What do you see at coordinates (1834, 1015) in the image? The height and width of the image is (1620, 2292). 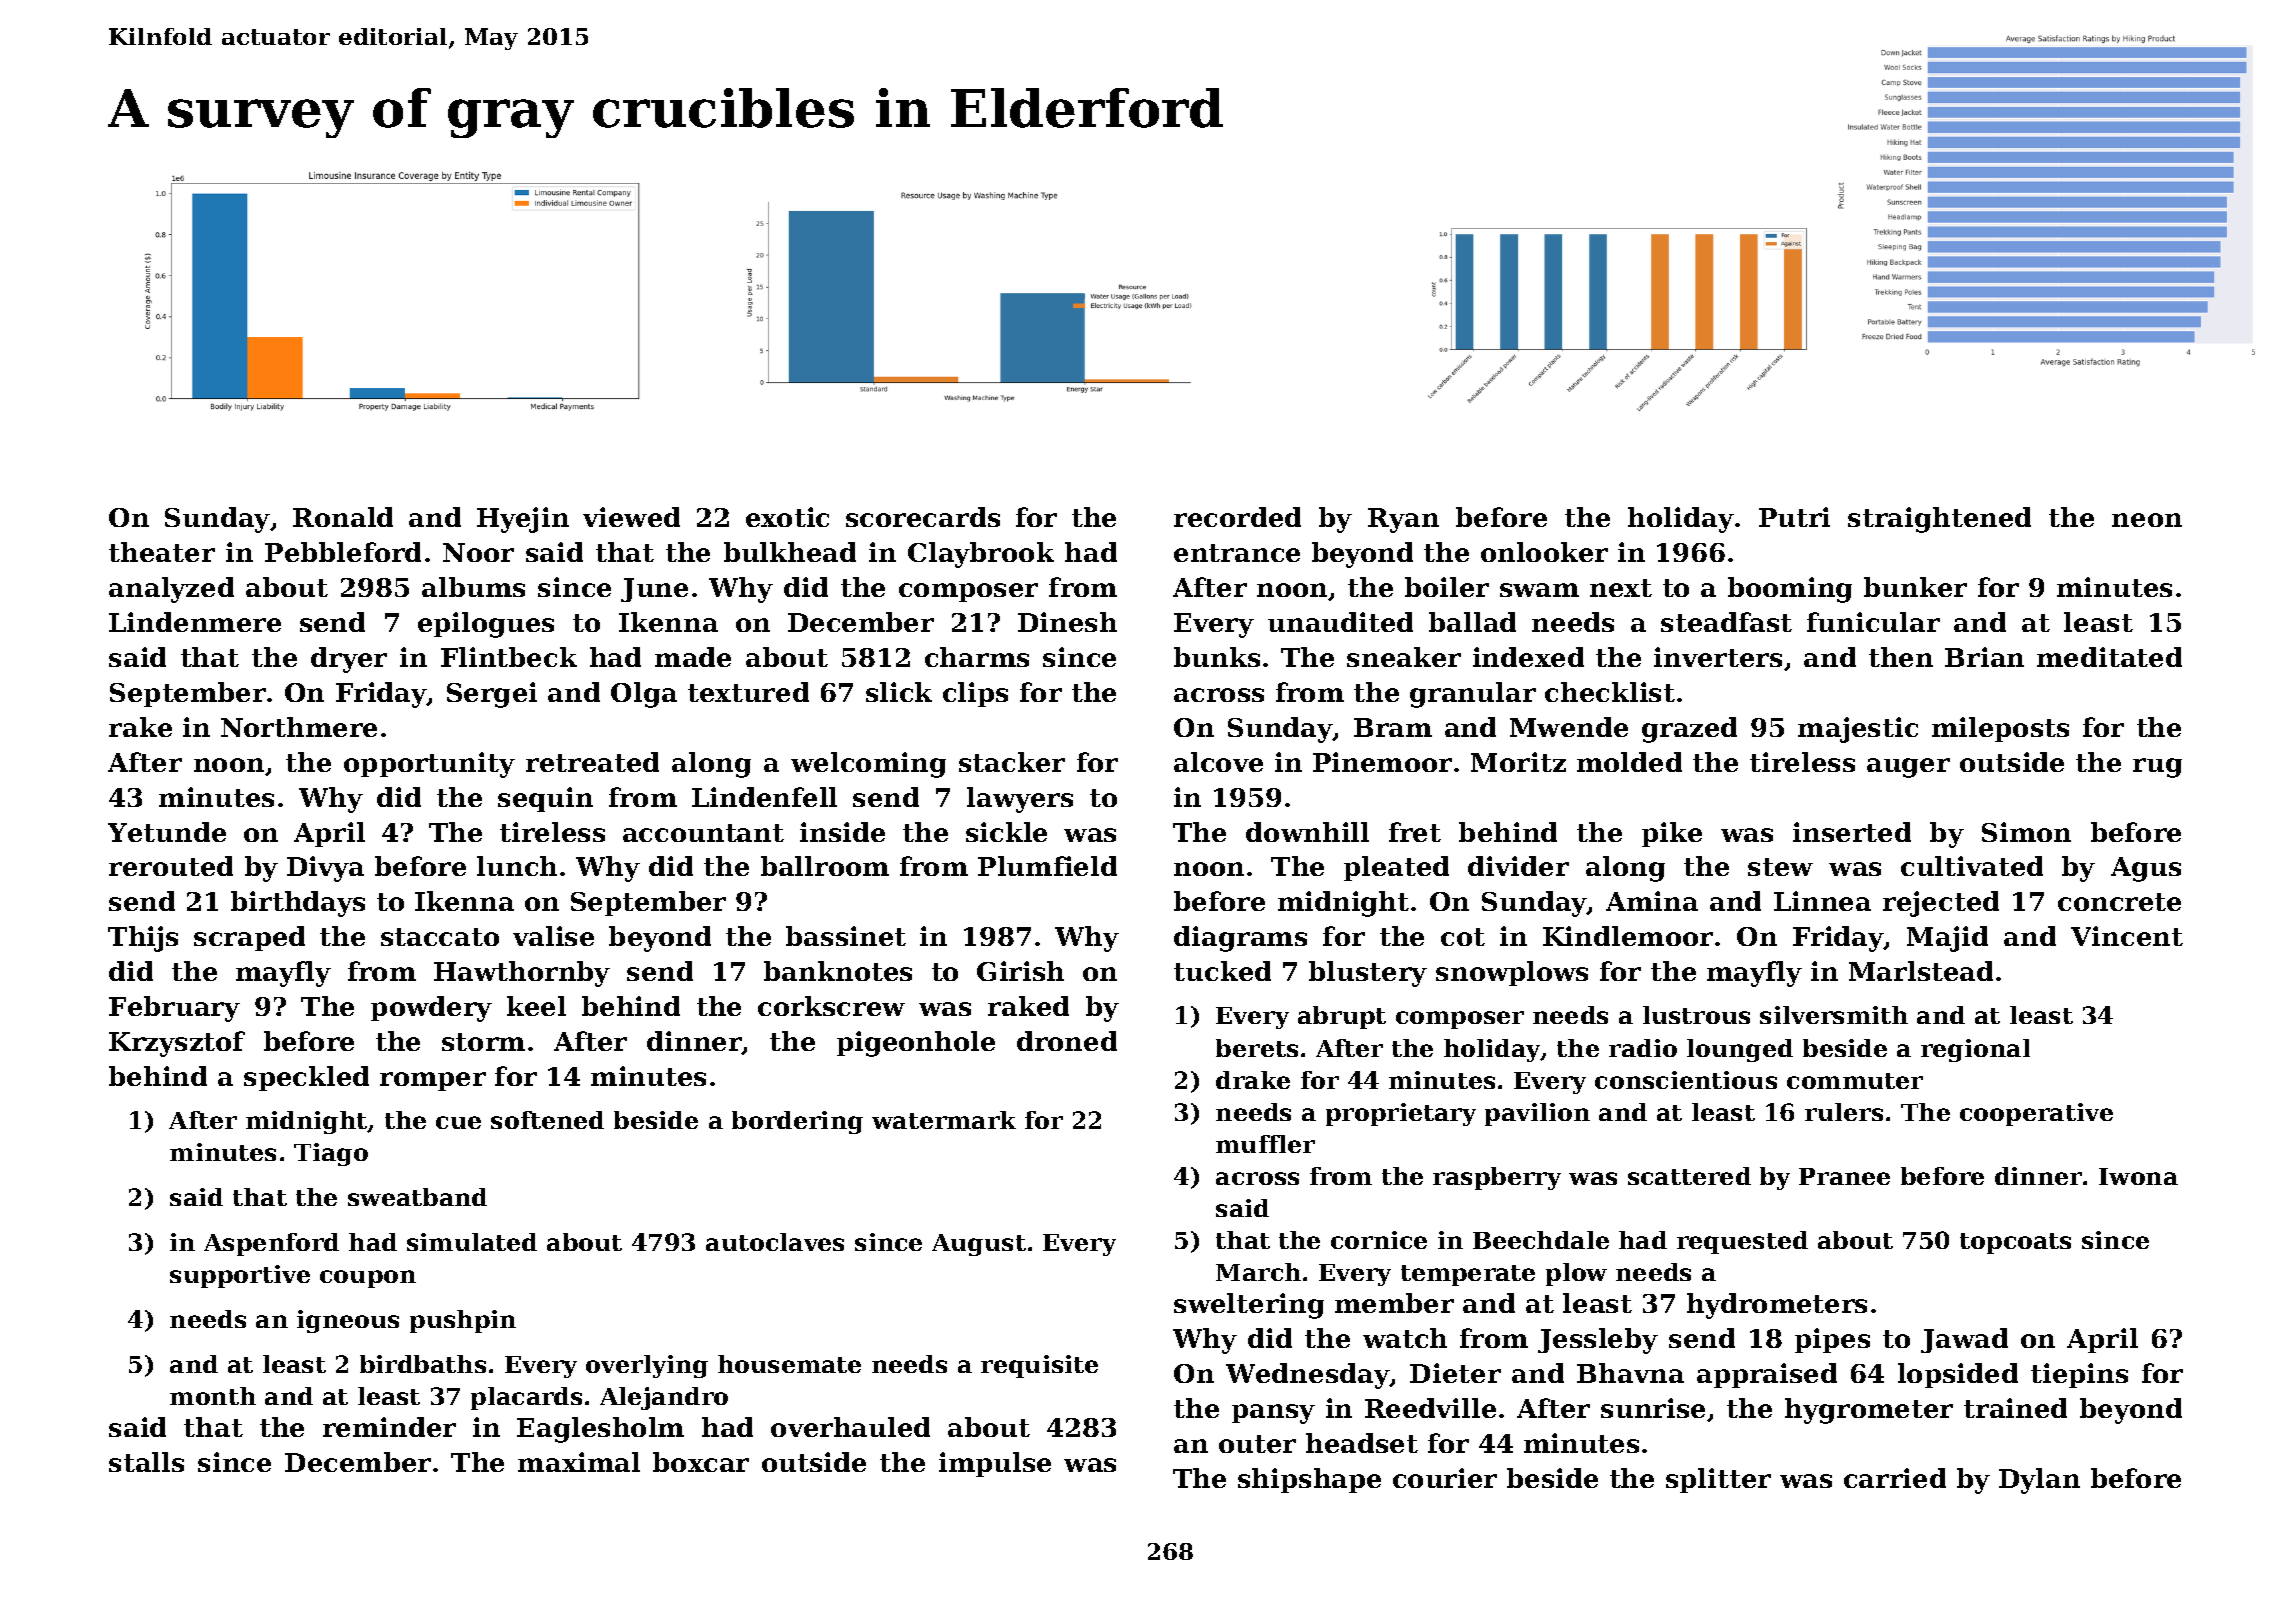 I see `silversmith` at bounding box center [1834, 1015].
